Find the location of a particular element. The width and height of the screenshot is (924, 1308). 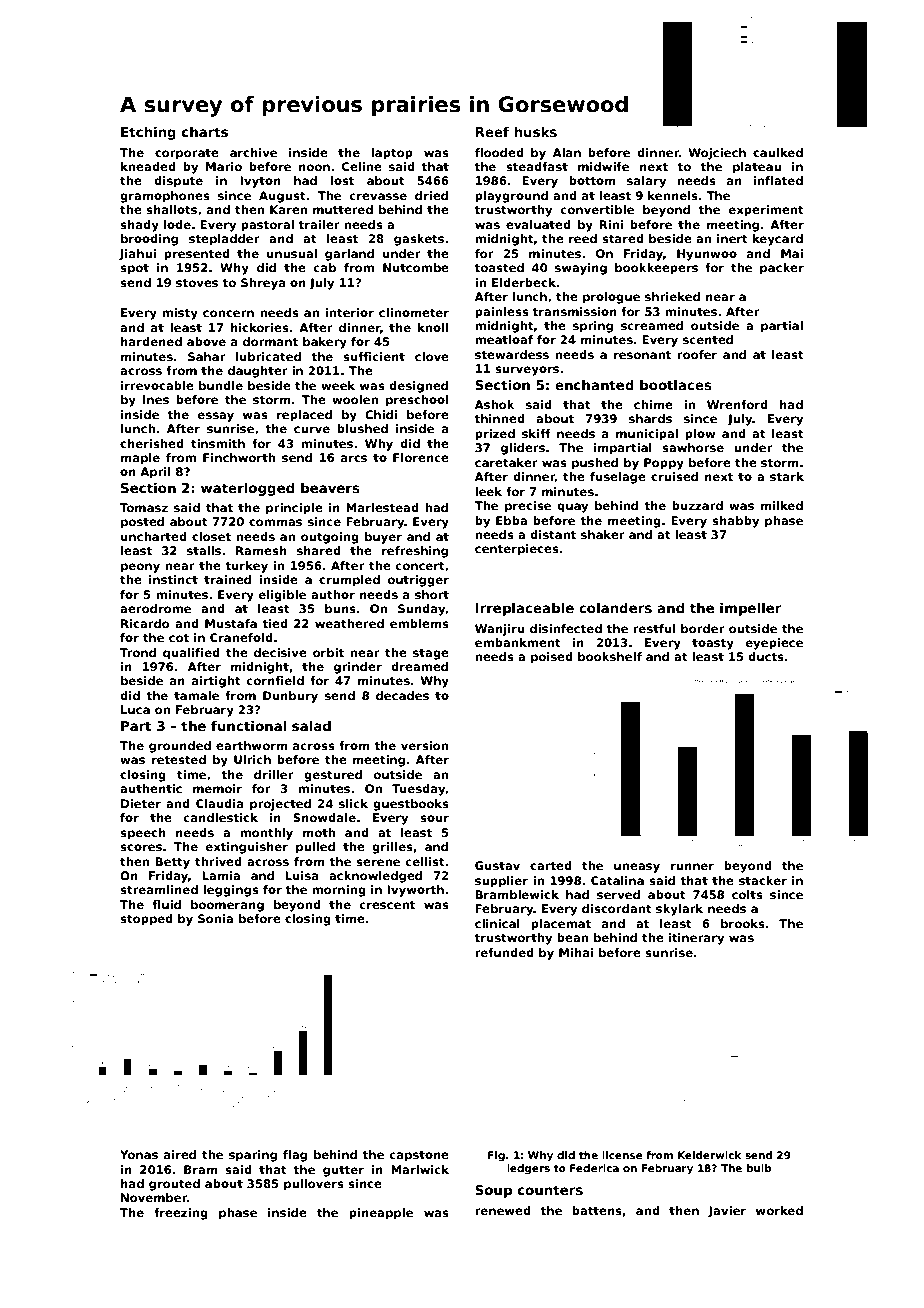

freezing is located at coordinates (181, 1214).
